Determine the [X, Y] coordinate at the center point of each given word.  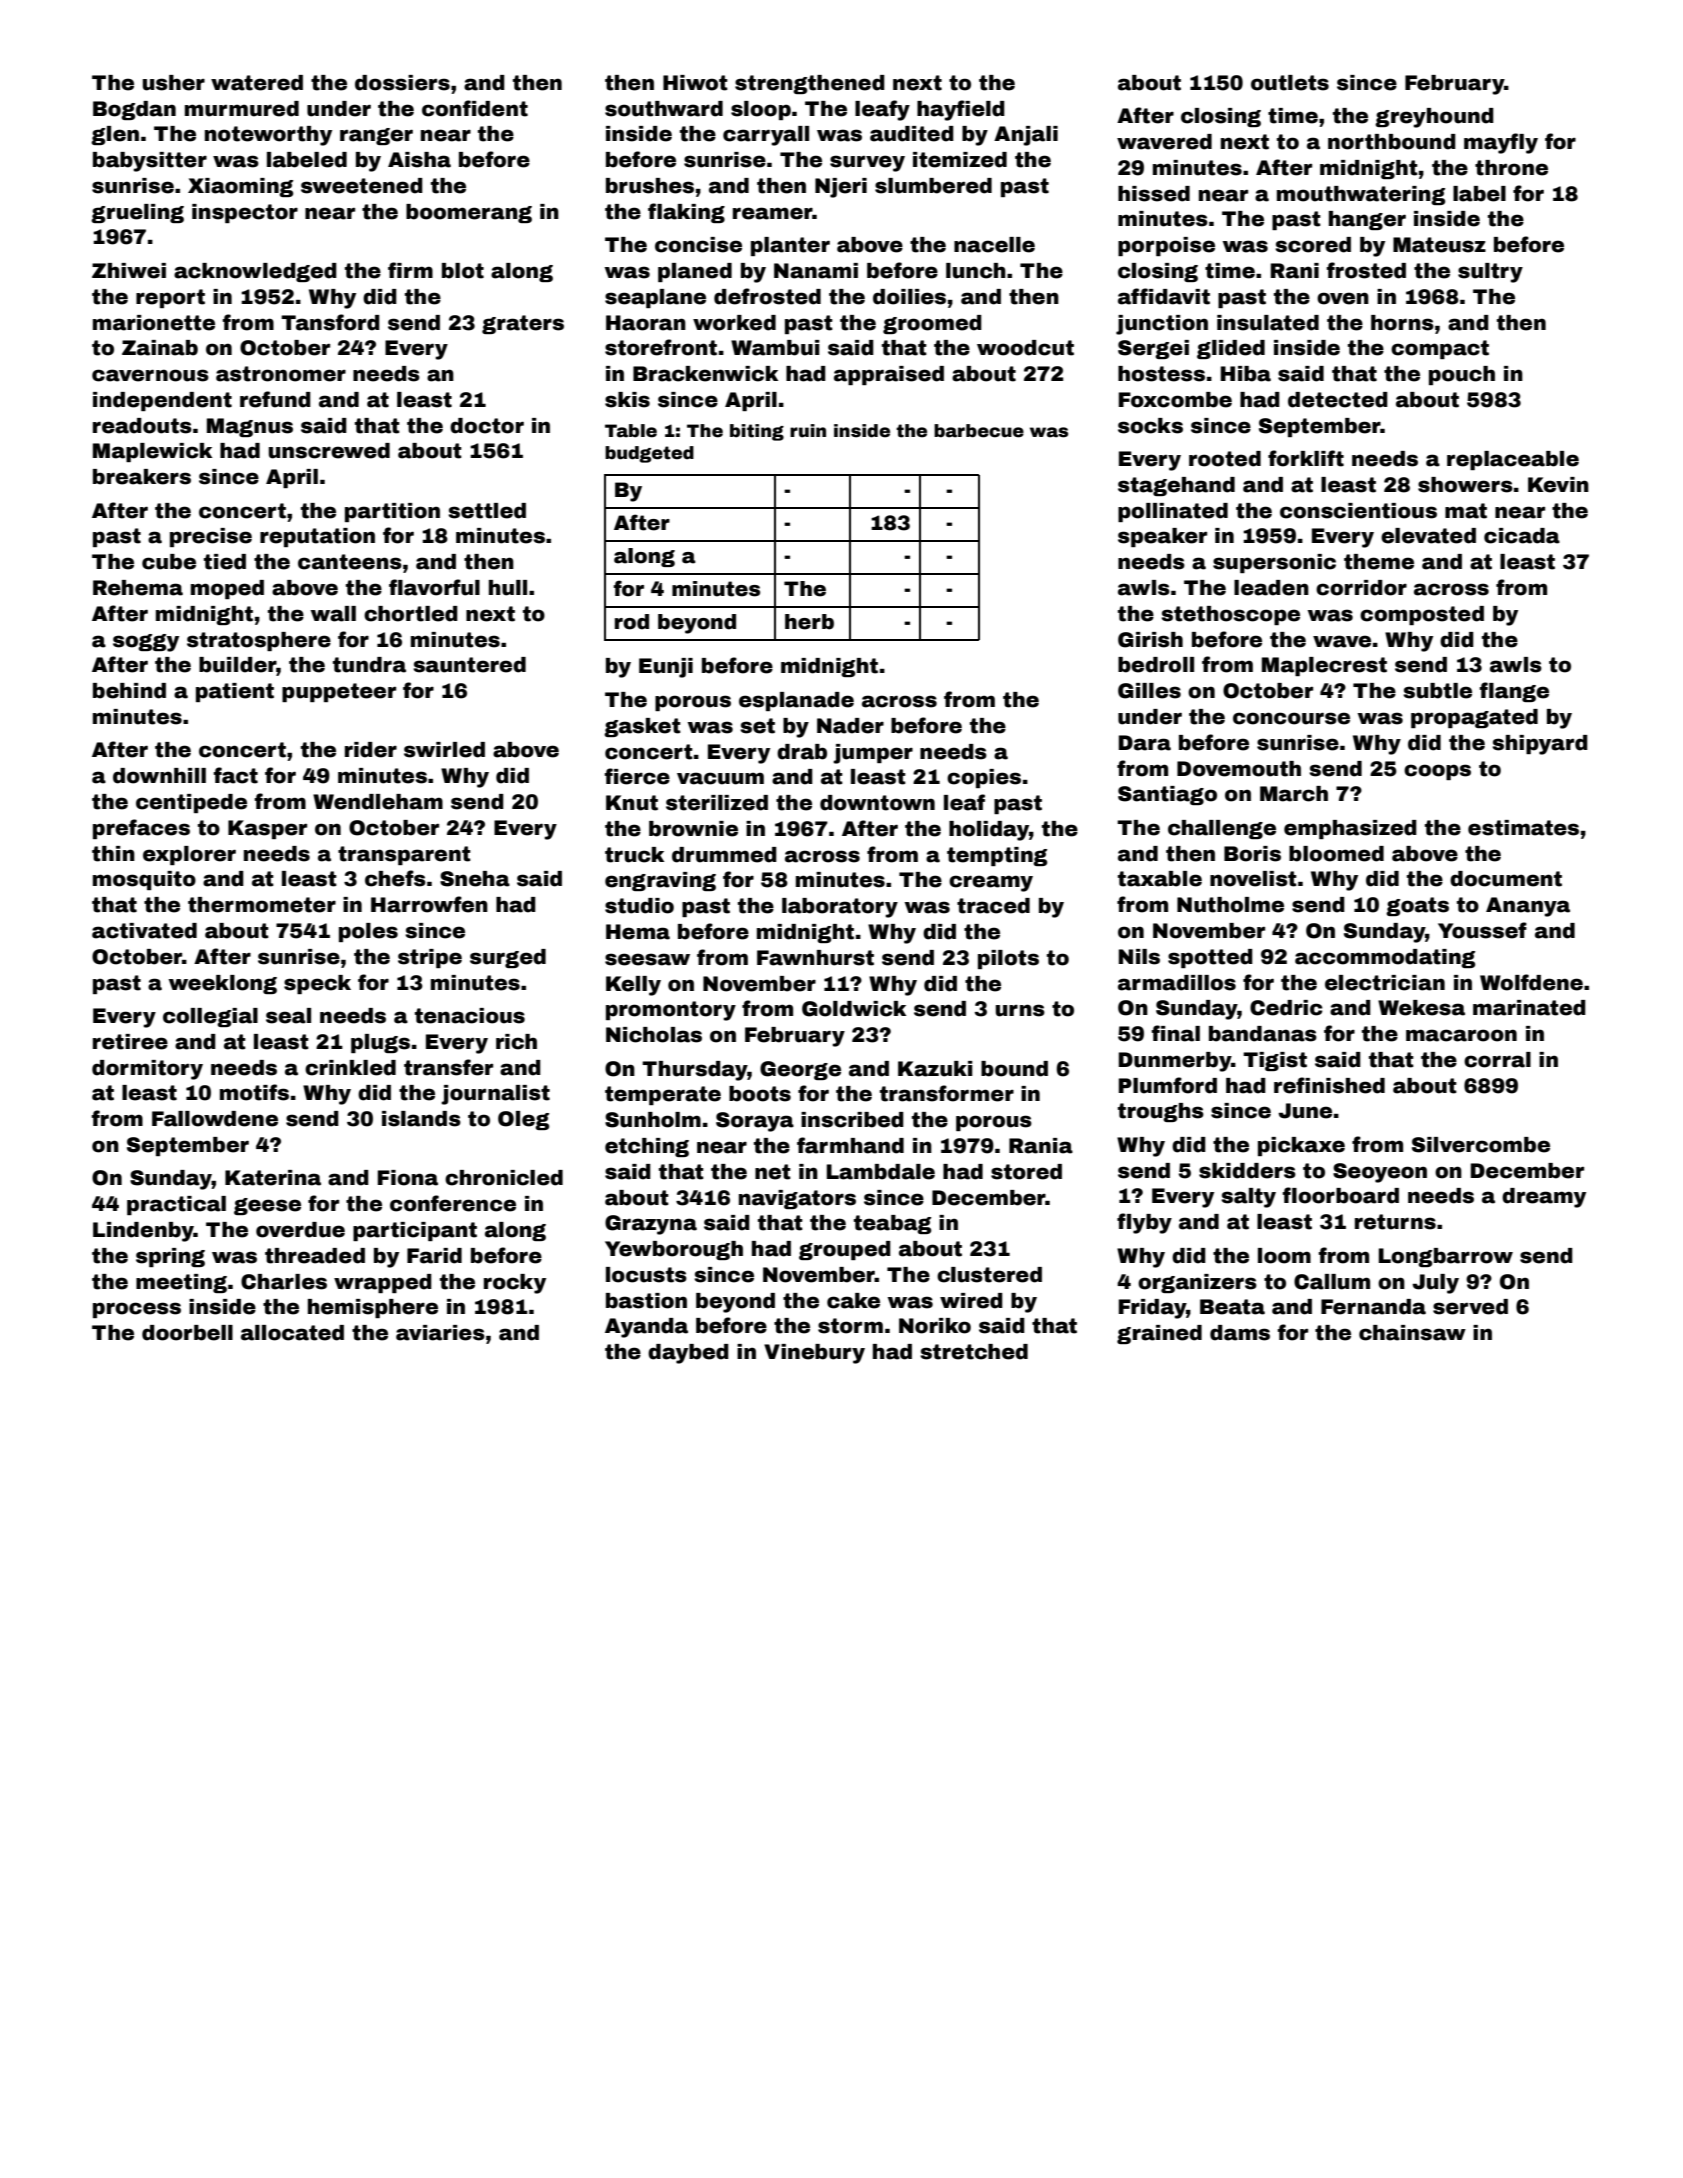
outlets [1290, 83]
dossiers [402, 83]
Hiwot [695, 83]
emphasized [1350, 829]
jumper [873, 754]
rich [516, 1042]
